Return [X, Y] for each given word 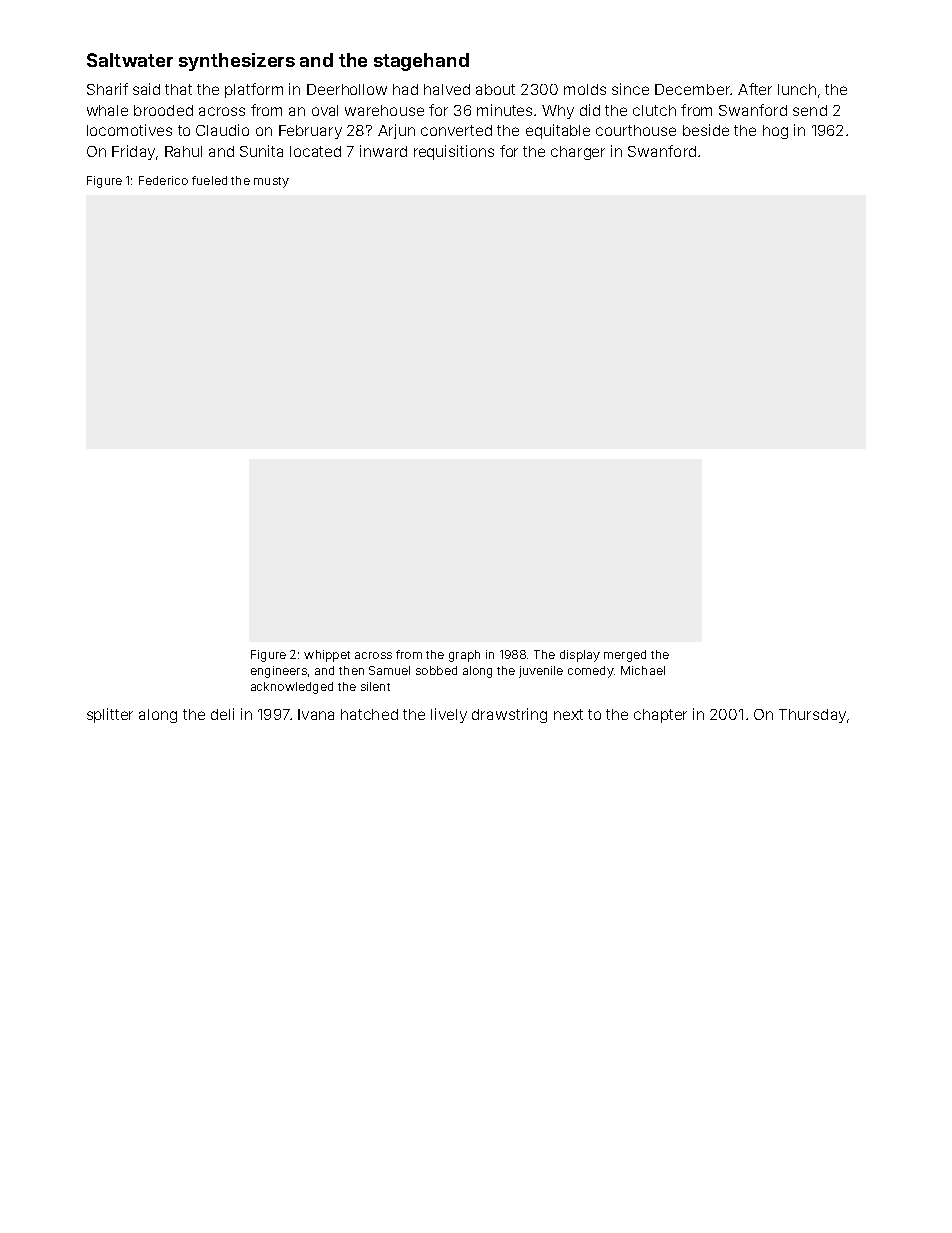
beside [706, 130]
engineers [279, 672]
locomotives [129, 130]
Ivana [316, 714]
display [580, 656]
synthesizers [237, 62]
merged [625, 656]
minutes [504, 110]
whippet [327, 656]
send [810, 110]
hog [775, 132]
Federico [163, 180]
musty [271, 182]
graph [464, 656]
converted [456, 130]
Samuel [389, 670]
